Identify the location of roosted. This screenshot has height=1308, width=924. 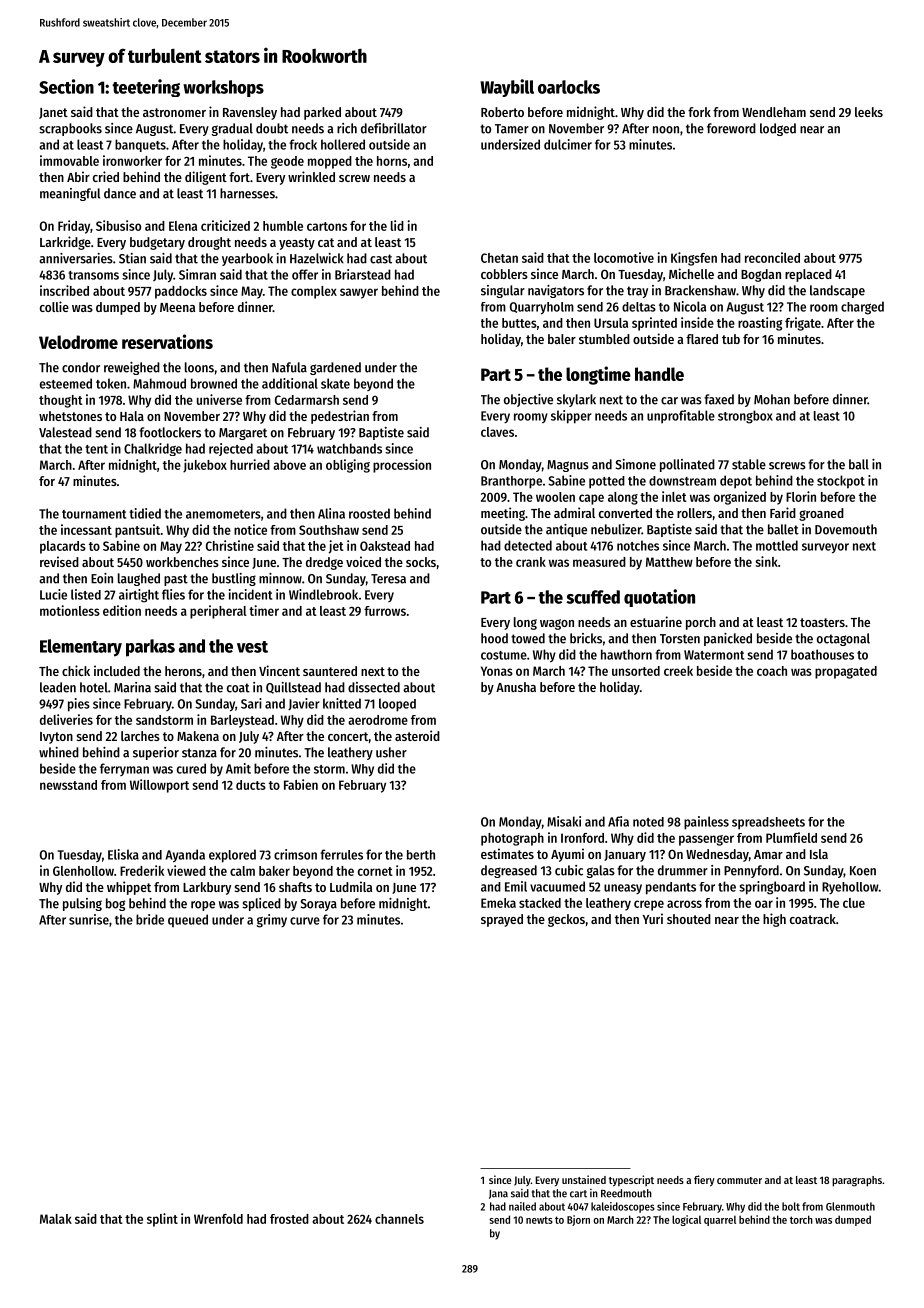
(369, 513).
